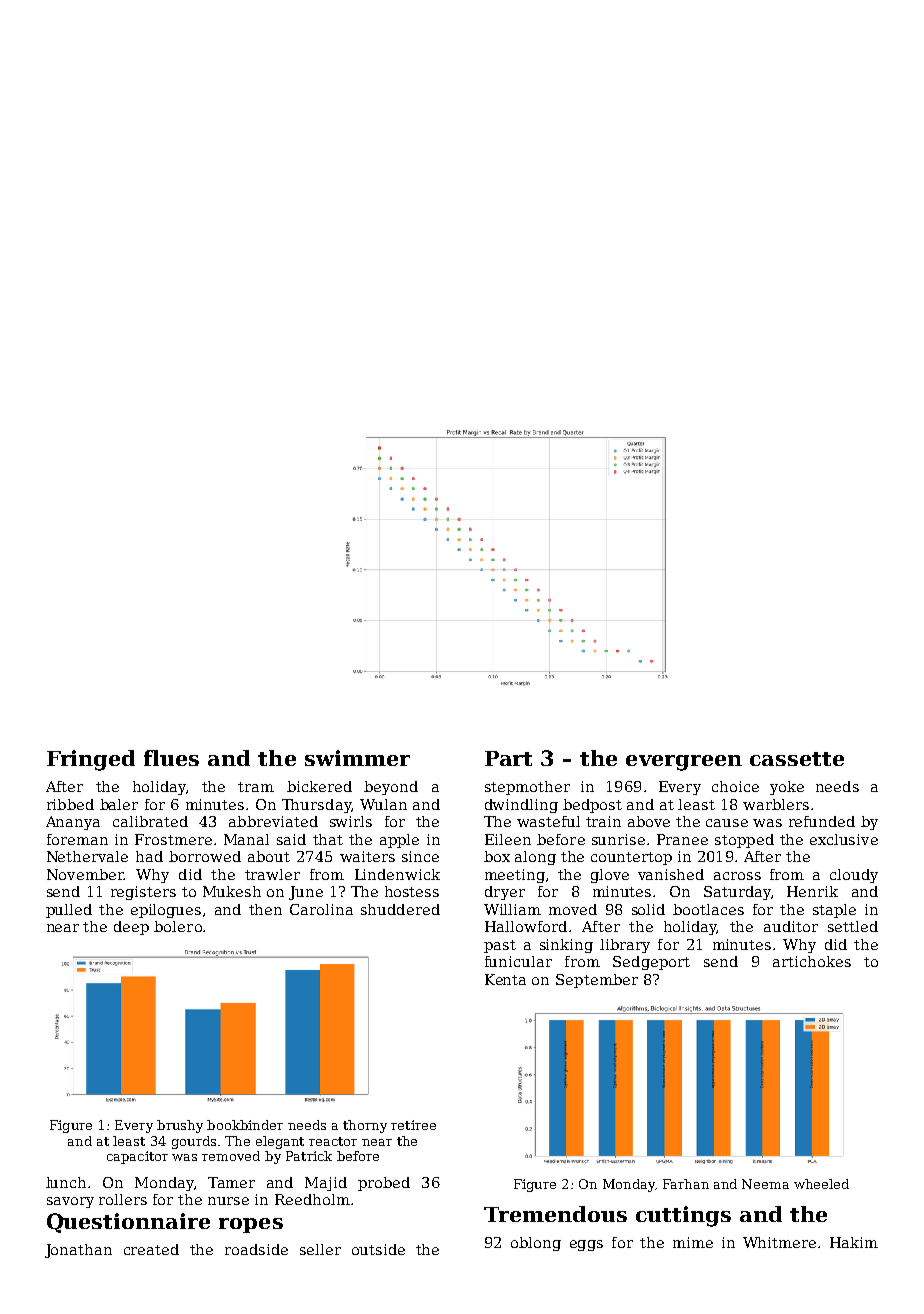 The width and height of the image is (924, 1314). I want to click on retiree, so click(413, 1125).
